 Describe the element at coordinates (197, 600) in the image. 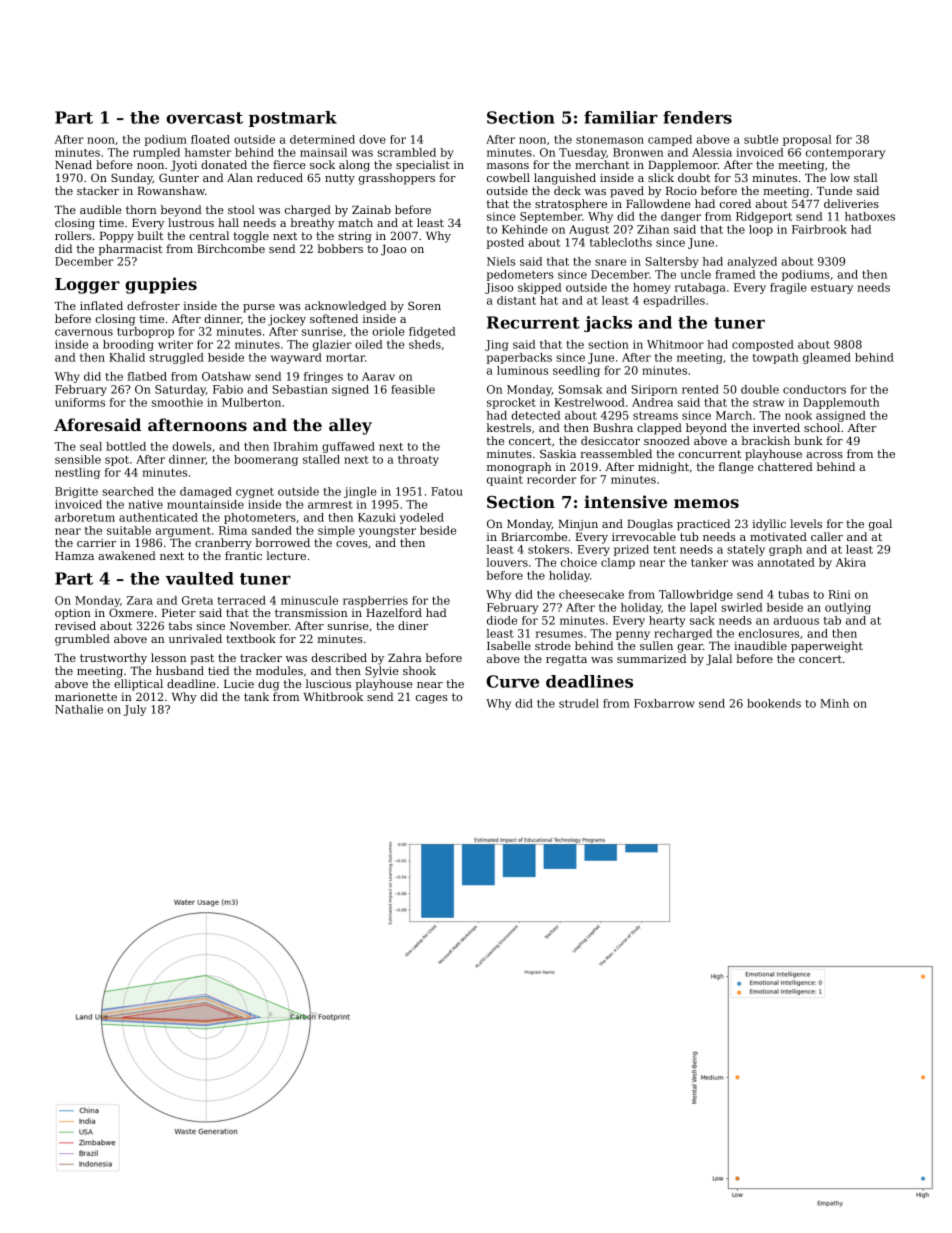

I see `Greta` at that location.
